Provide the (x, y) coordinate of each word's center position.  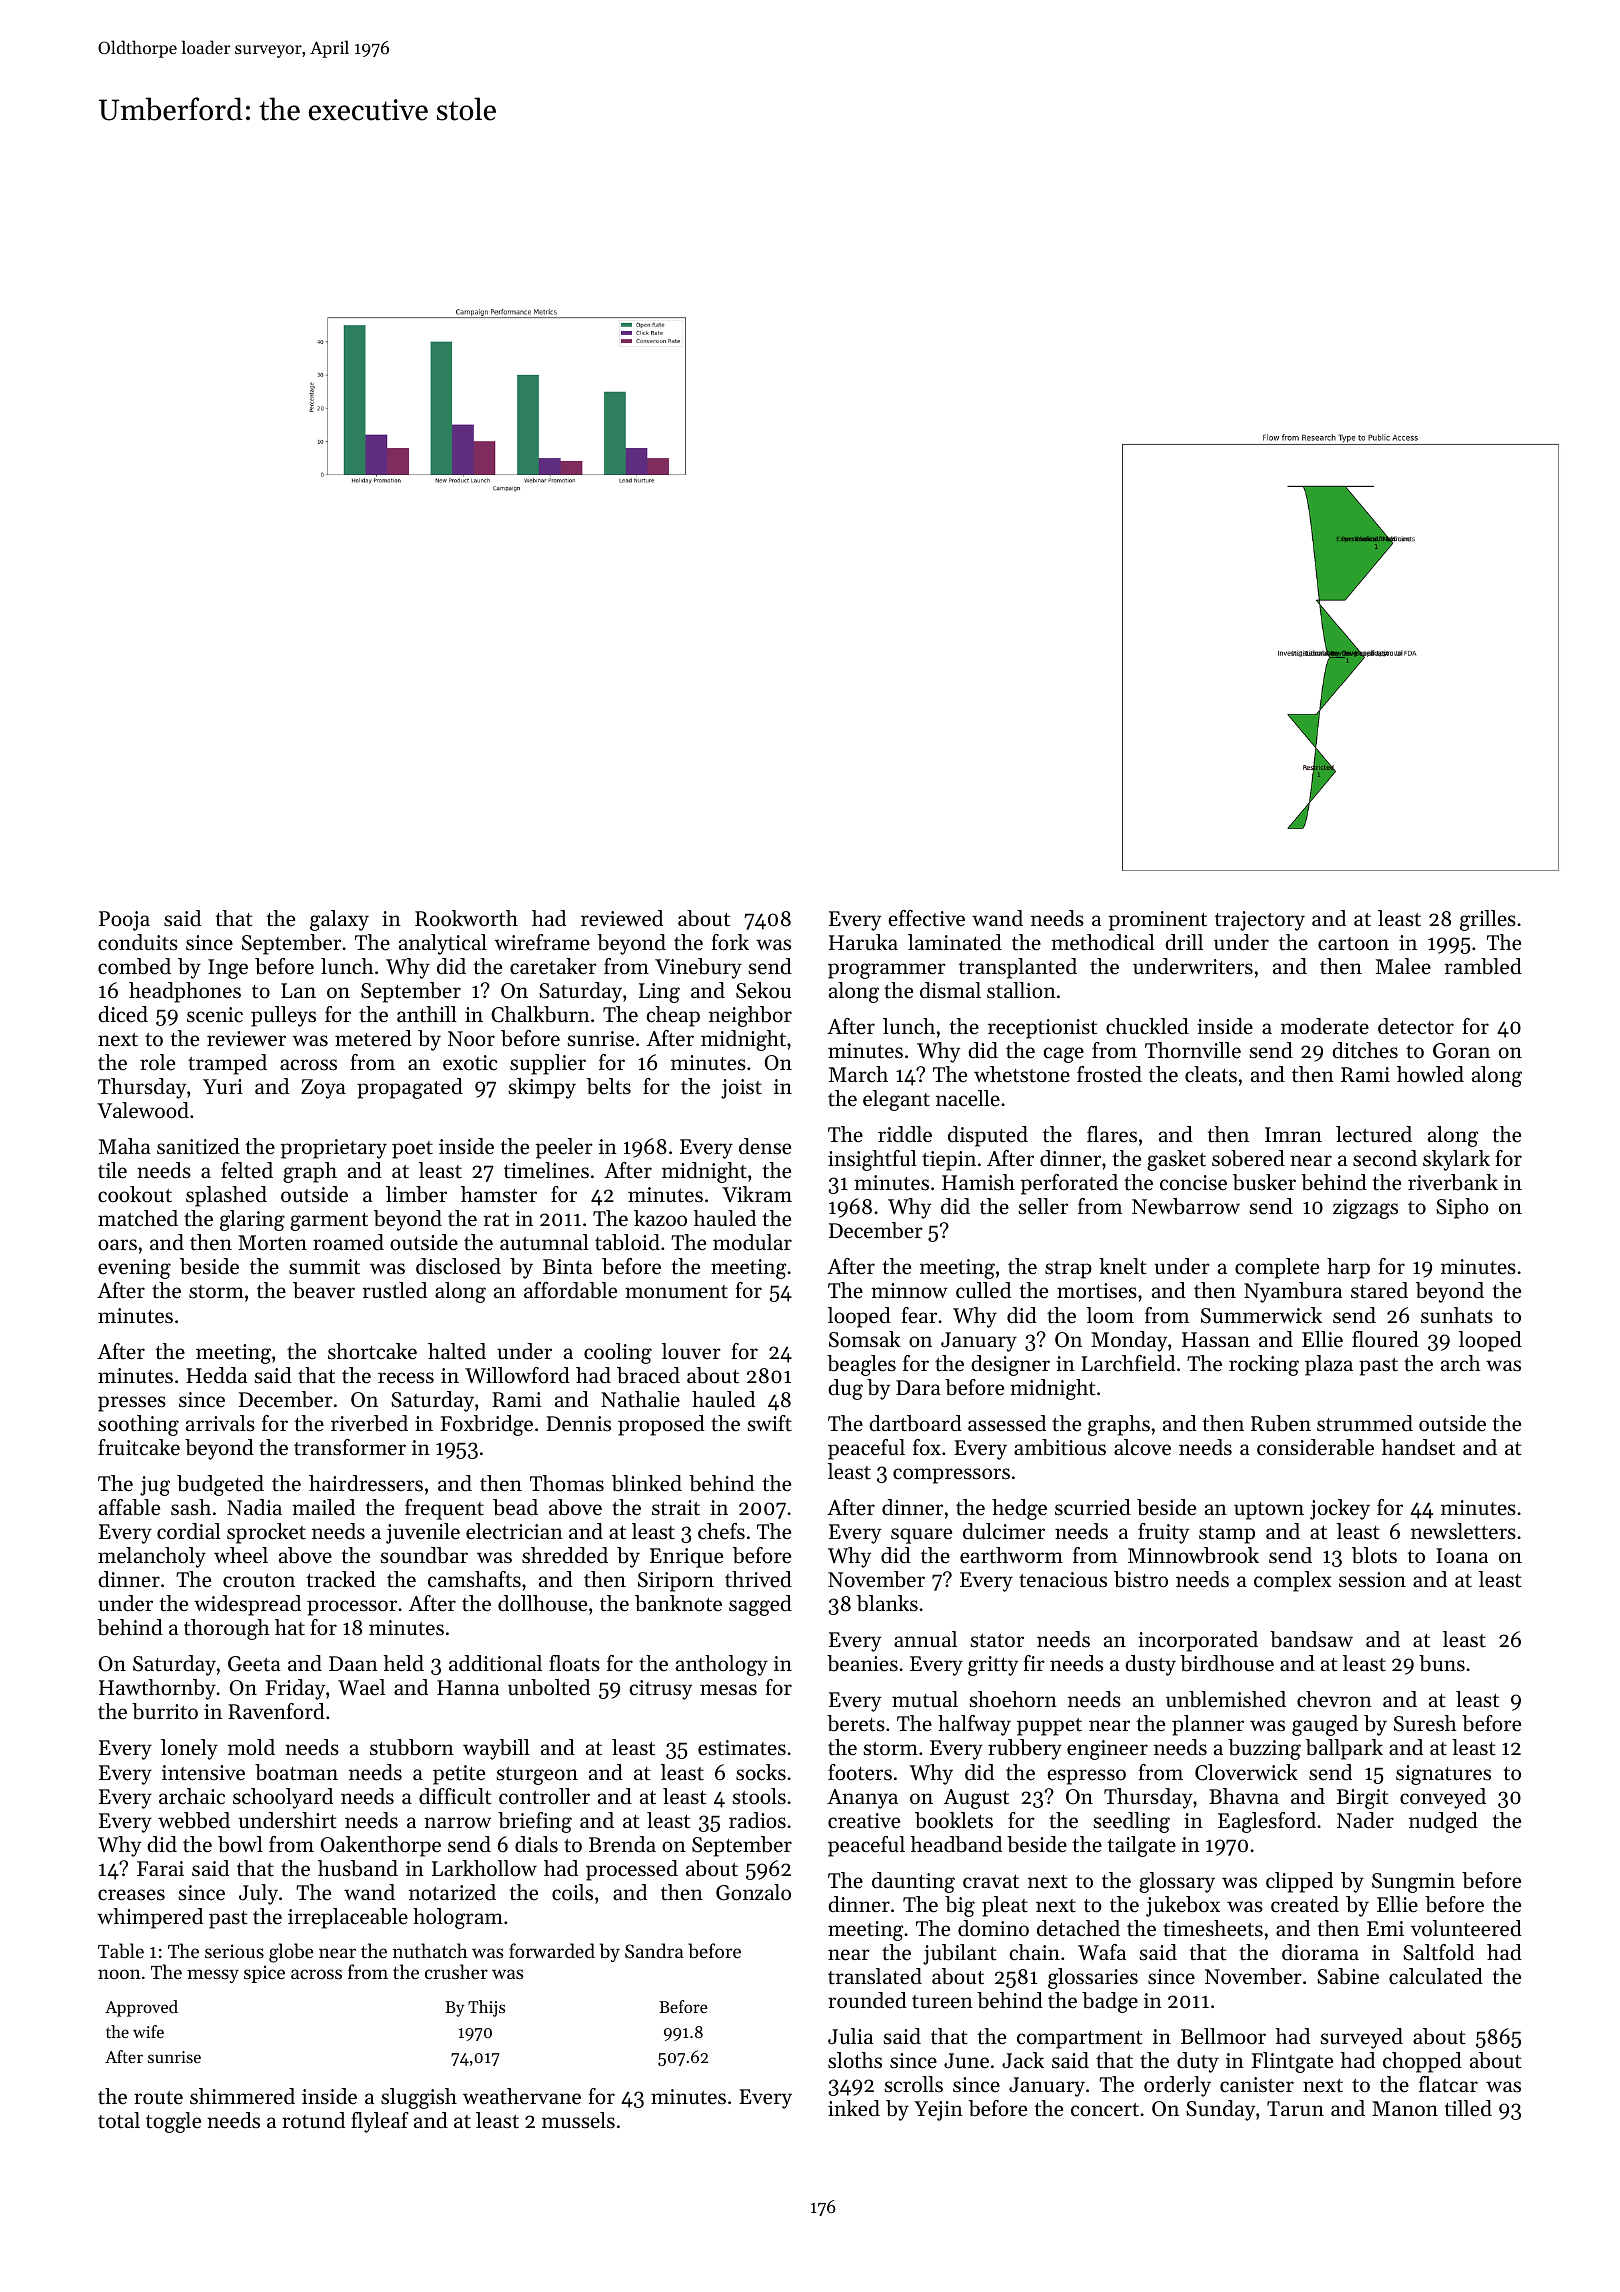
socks (761, 1772)
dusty (1150, 1665)
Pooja (124, 921)
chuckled (1147, 1026)
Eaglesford (1267, 1822)
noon (119, 1974)
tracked (341, 1579)
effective (926, 918)
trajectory (1260, 921)
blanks (887, 1603)
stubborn (412, 1747)
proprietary (334, 1149)
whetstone (1022, 1074)
